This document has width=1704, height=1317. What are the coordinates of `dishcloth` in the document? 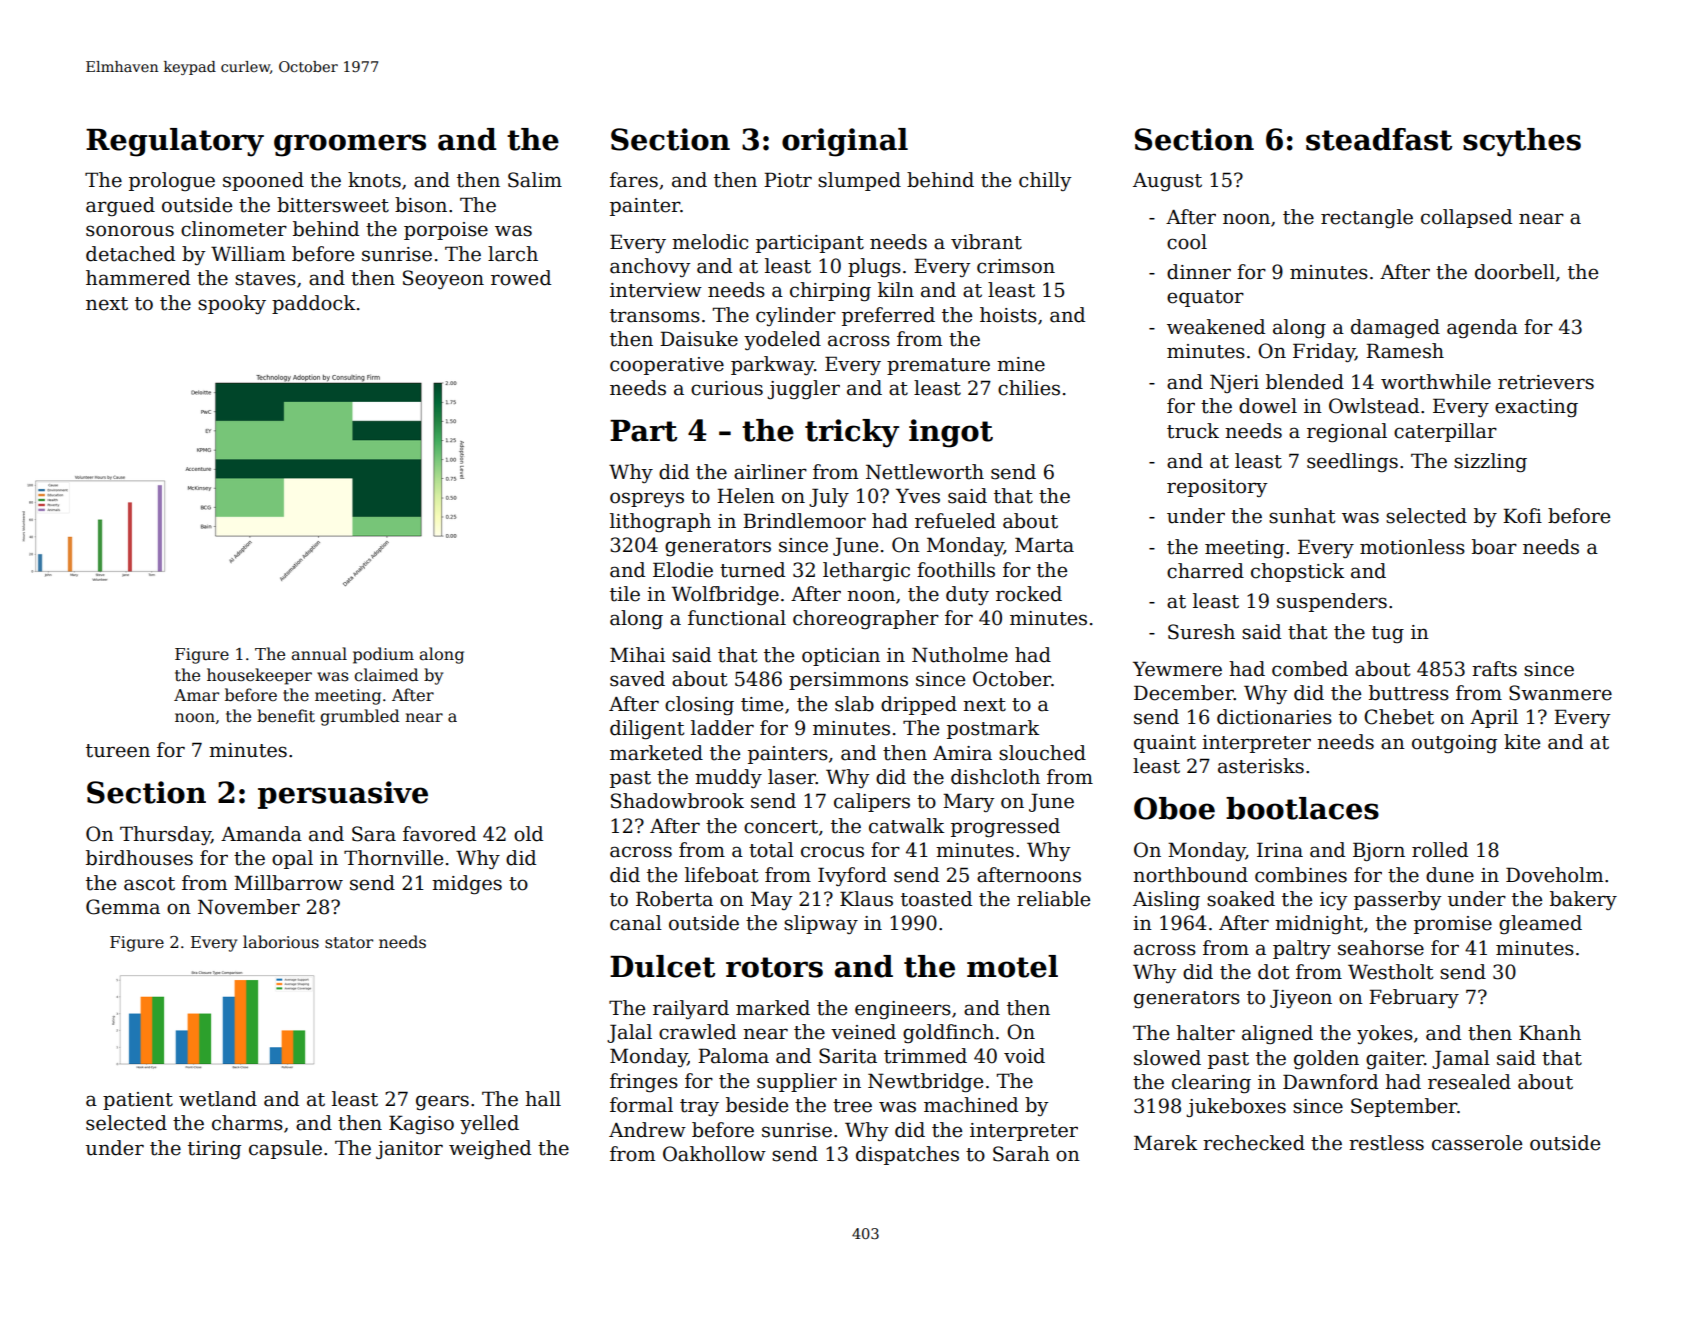 It's located at (995, 777).
